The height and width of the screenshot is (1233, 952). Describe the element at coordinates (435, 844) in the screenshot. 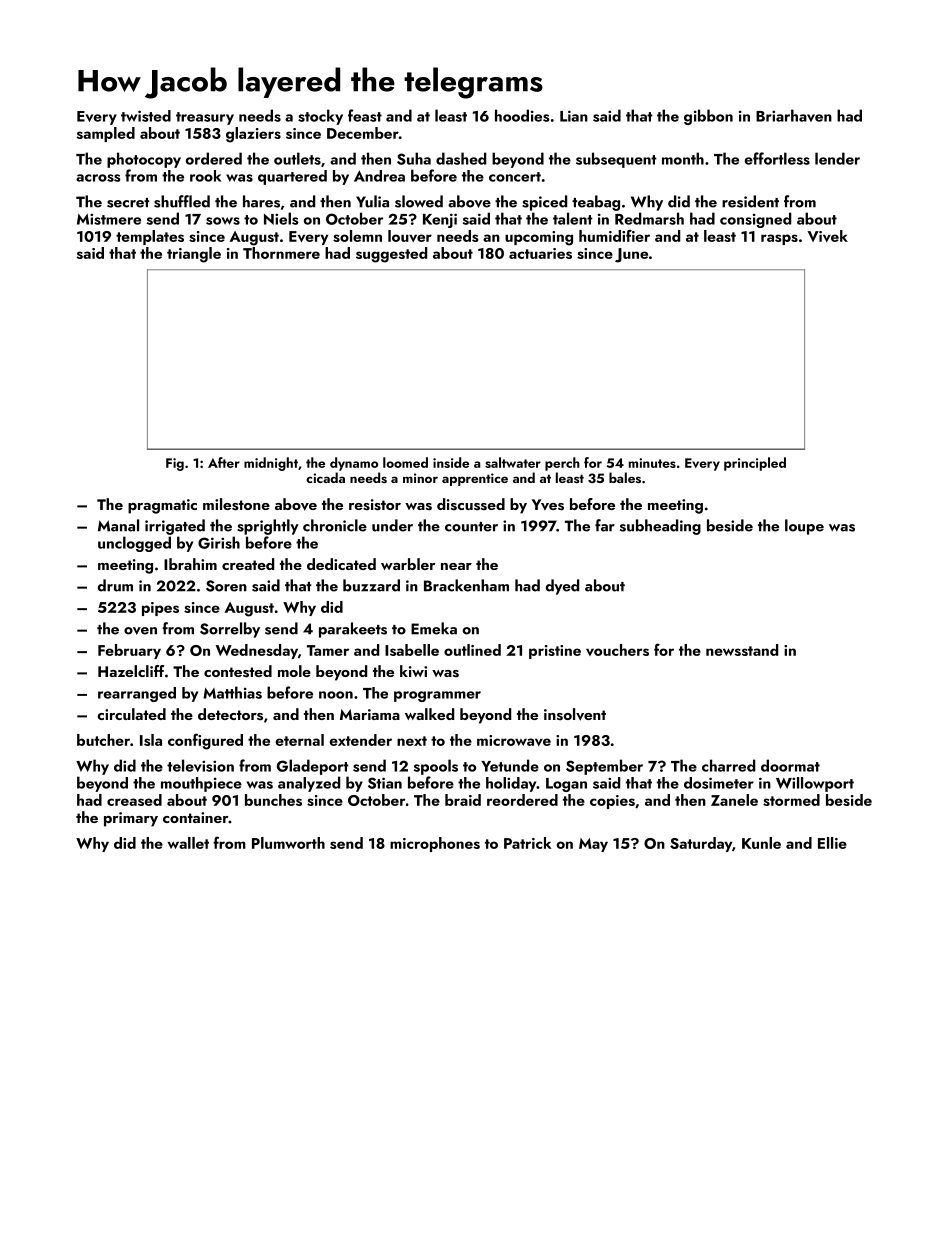

I see `microphones` at that location.
